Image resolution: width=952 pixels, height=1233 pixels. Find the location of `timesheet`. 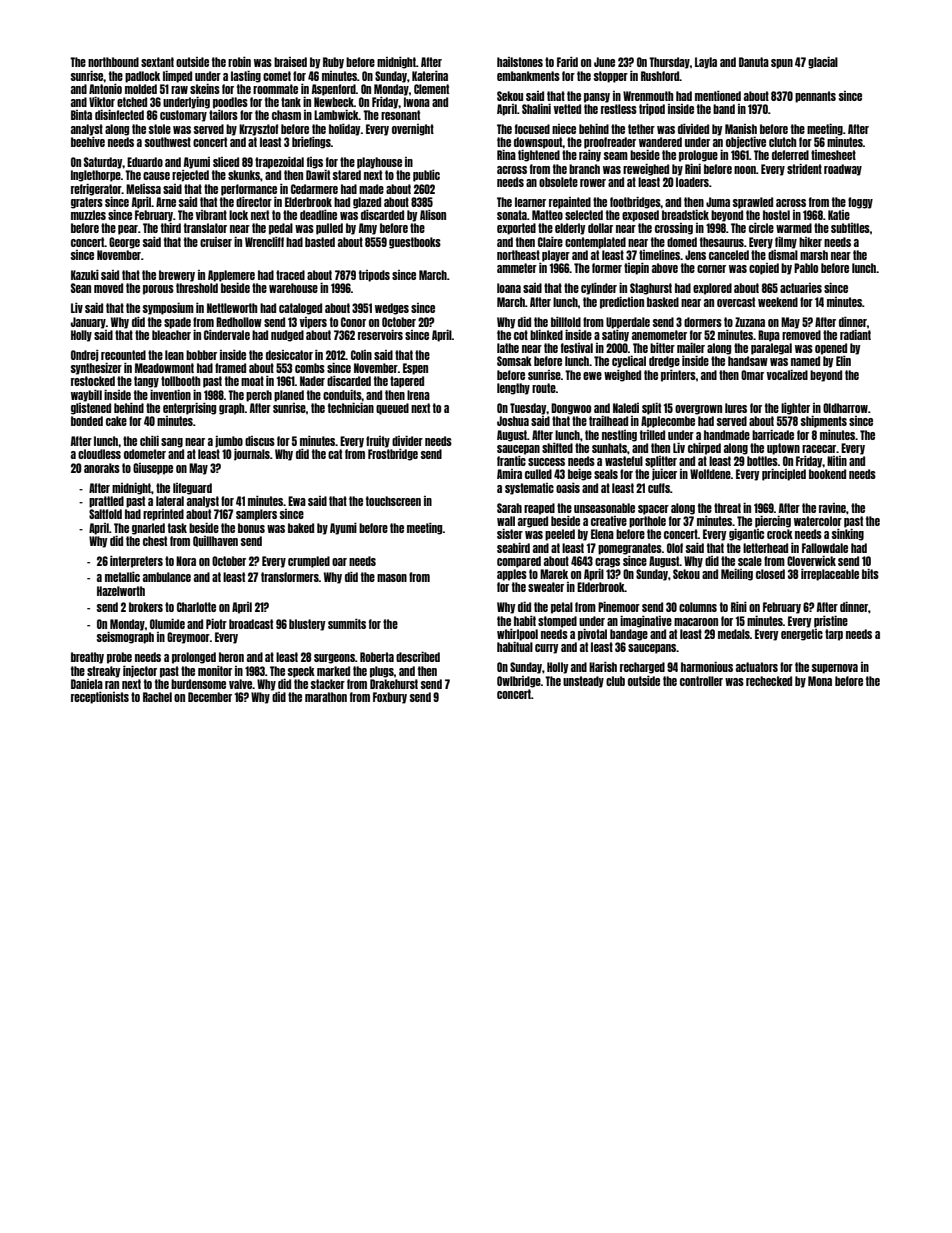

timesheet is located at coordinates (833, 155).
